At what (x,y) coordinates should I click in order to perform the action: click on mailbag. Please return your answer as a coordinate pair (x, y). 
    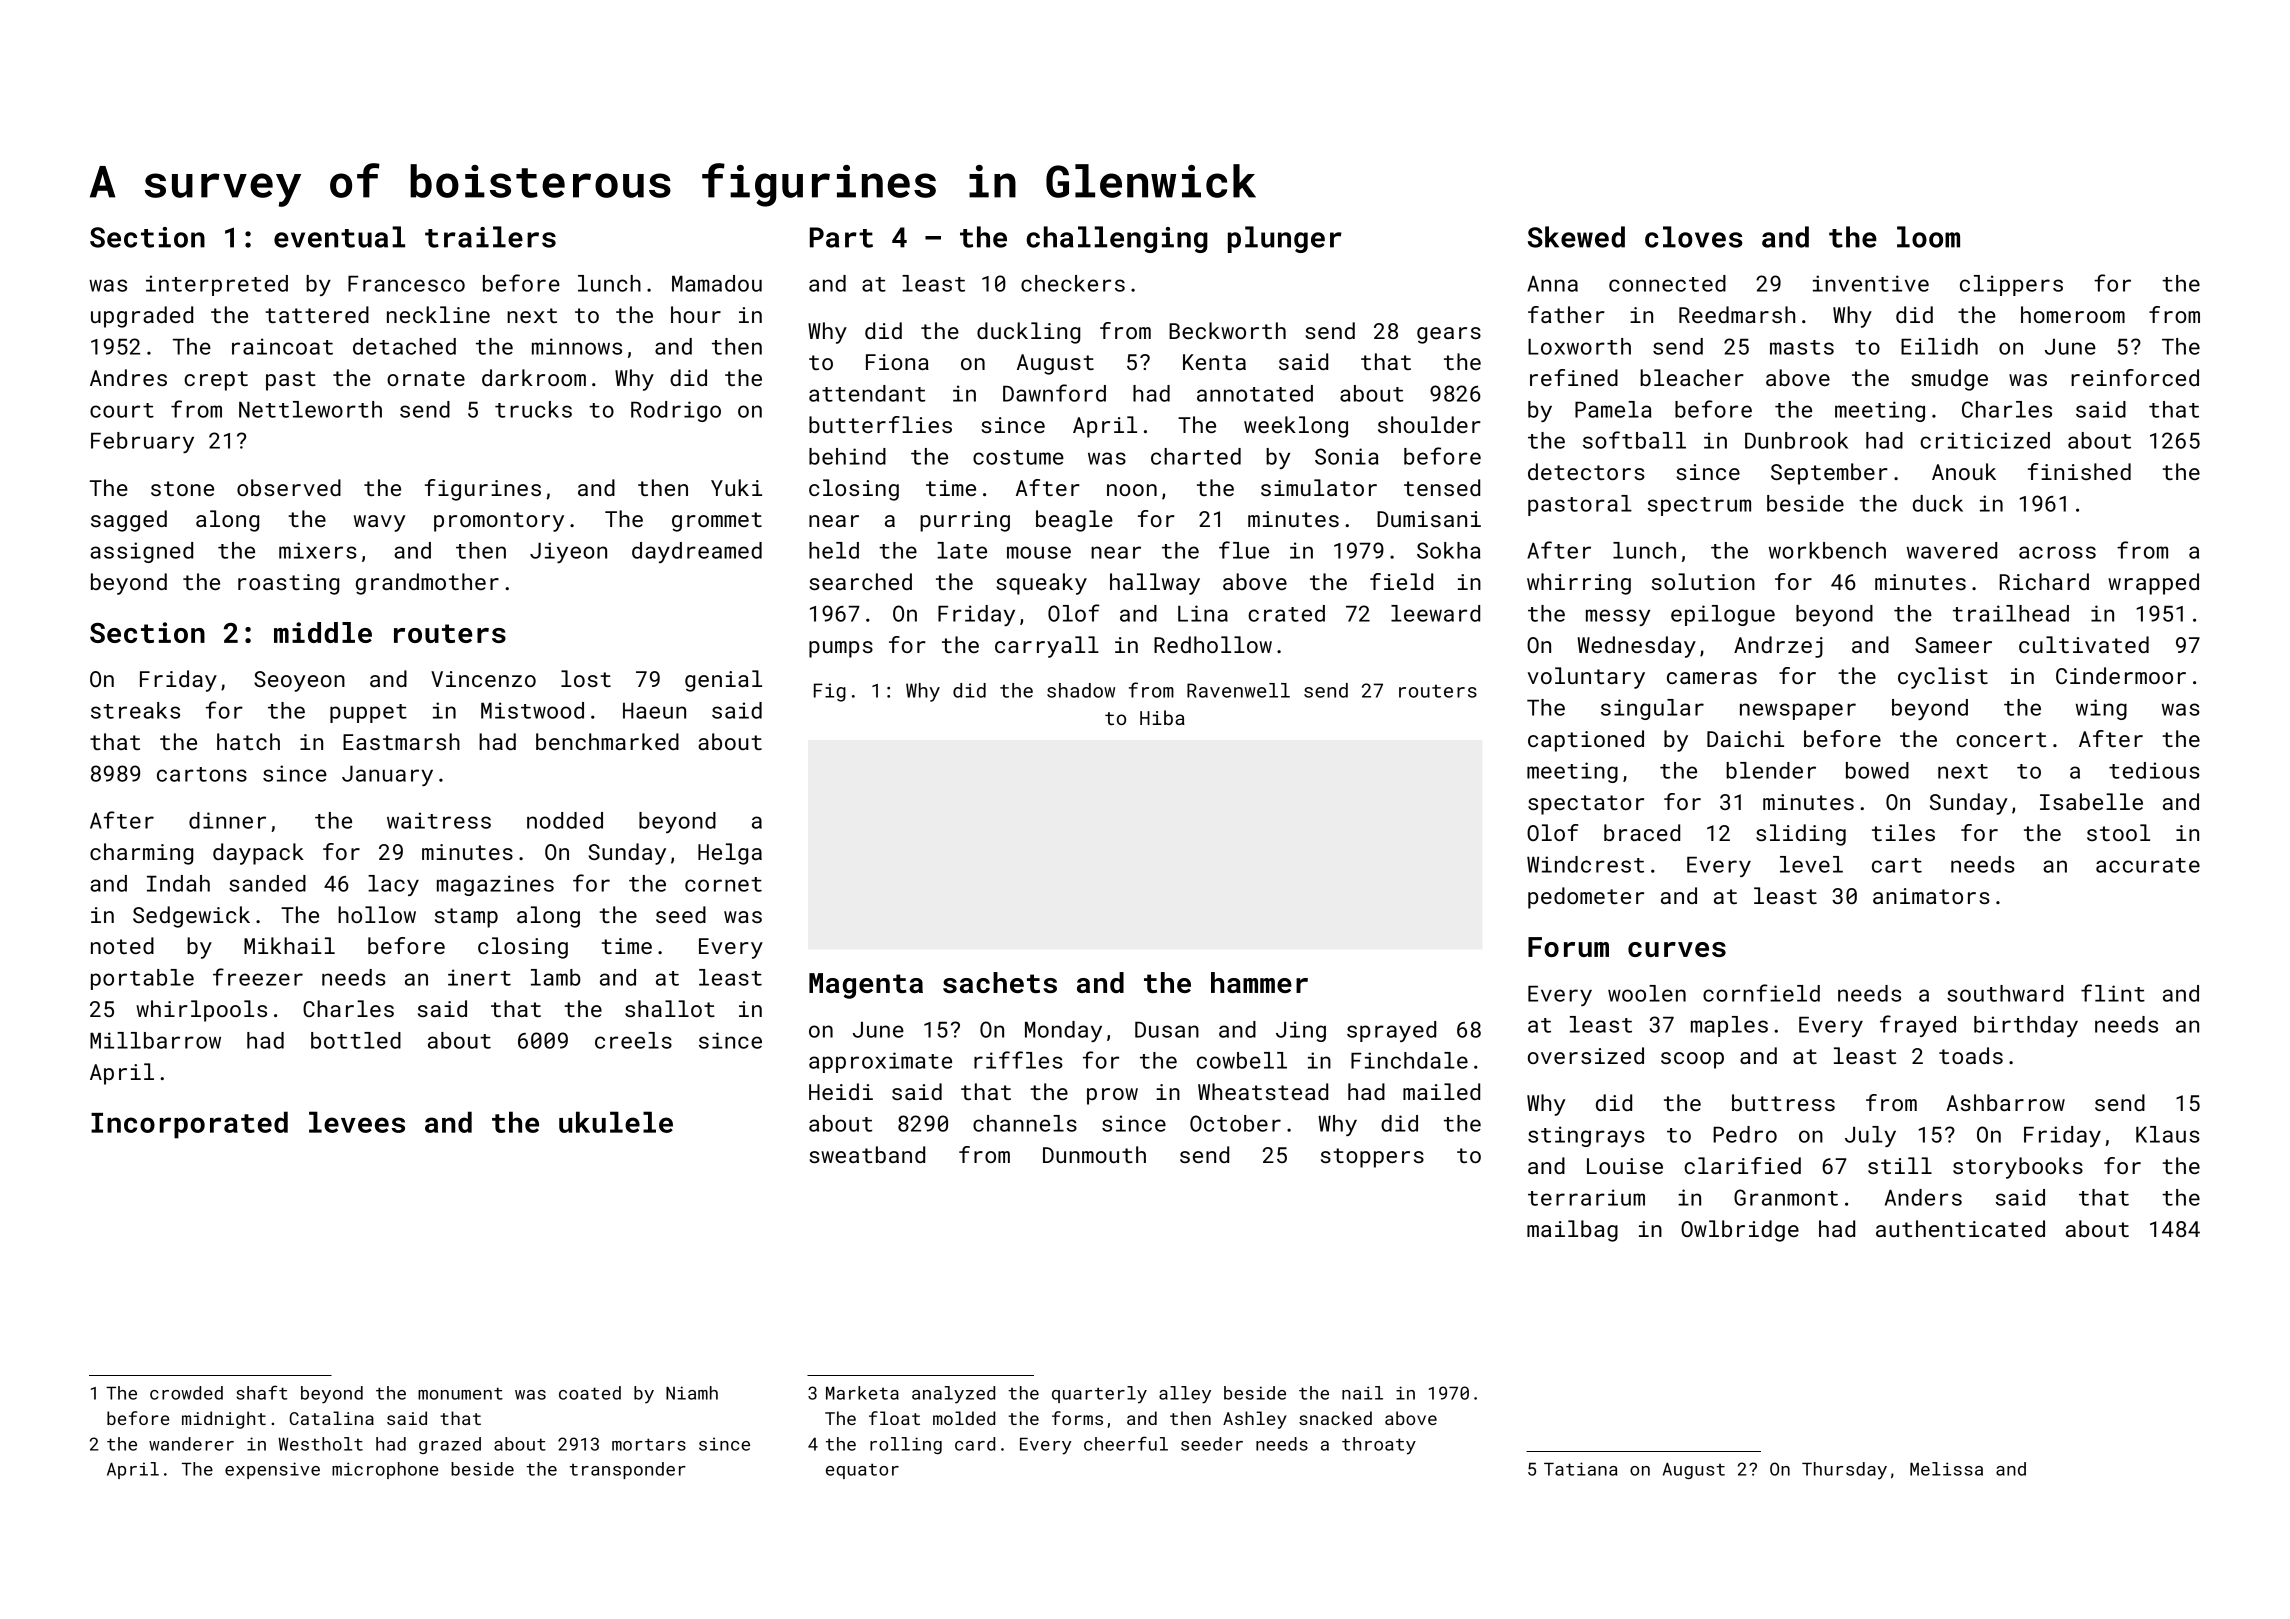
    Looking at the image, I should click on (1572, 1231).
